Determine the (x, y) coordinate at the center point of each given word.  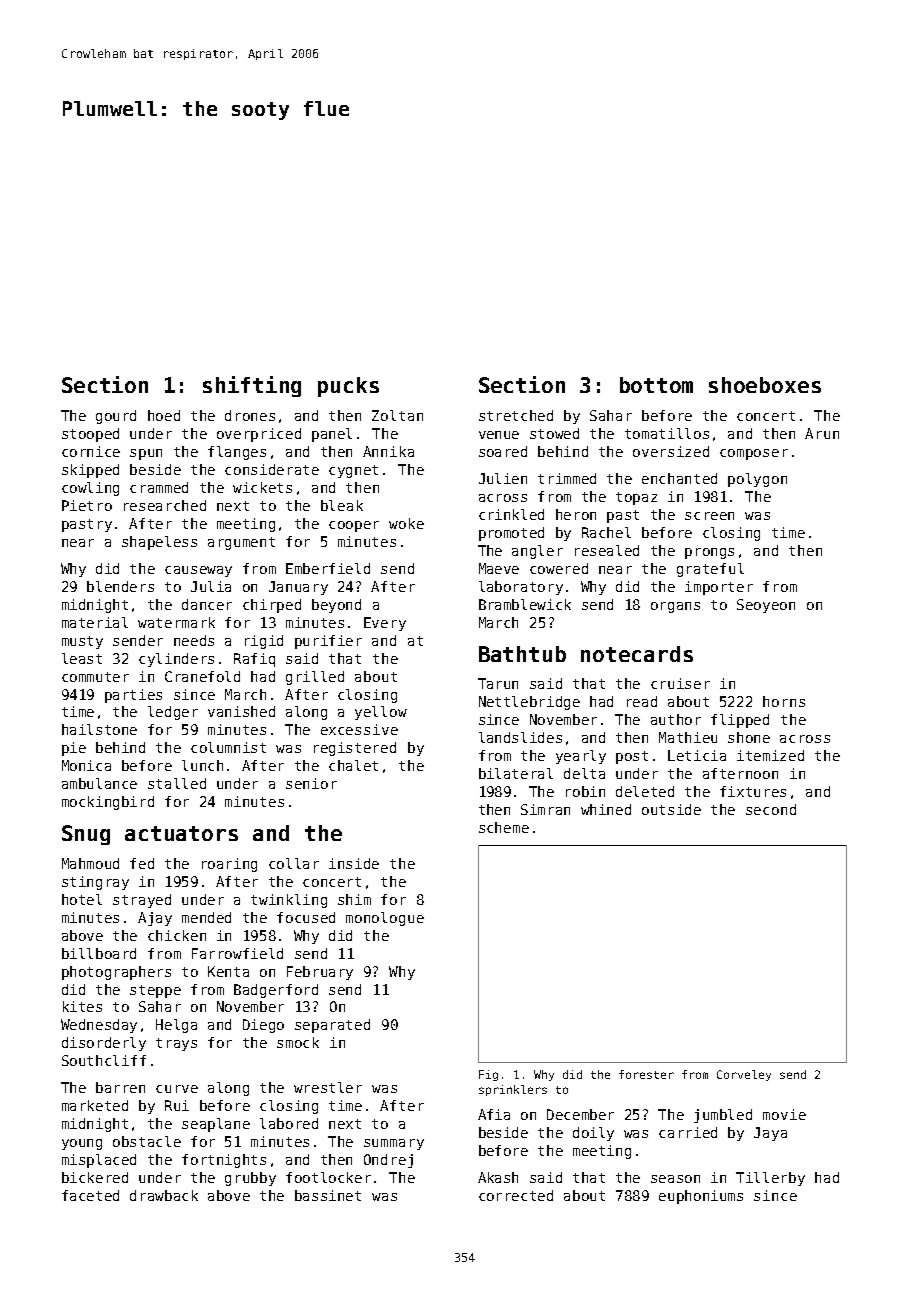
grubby (250, 1179)
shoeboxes (765, 385)
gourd (116, 417)
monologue (385, 919)
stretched (516, 415)
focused (306, 917)
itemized (770, 755)
